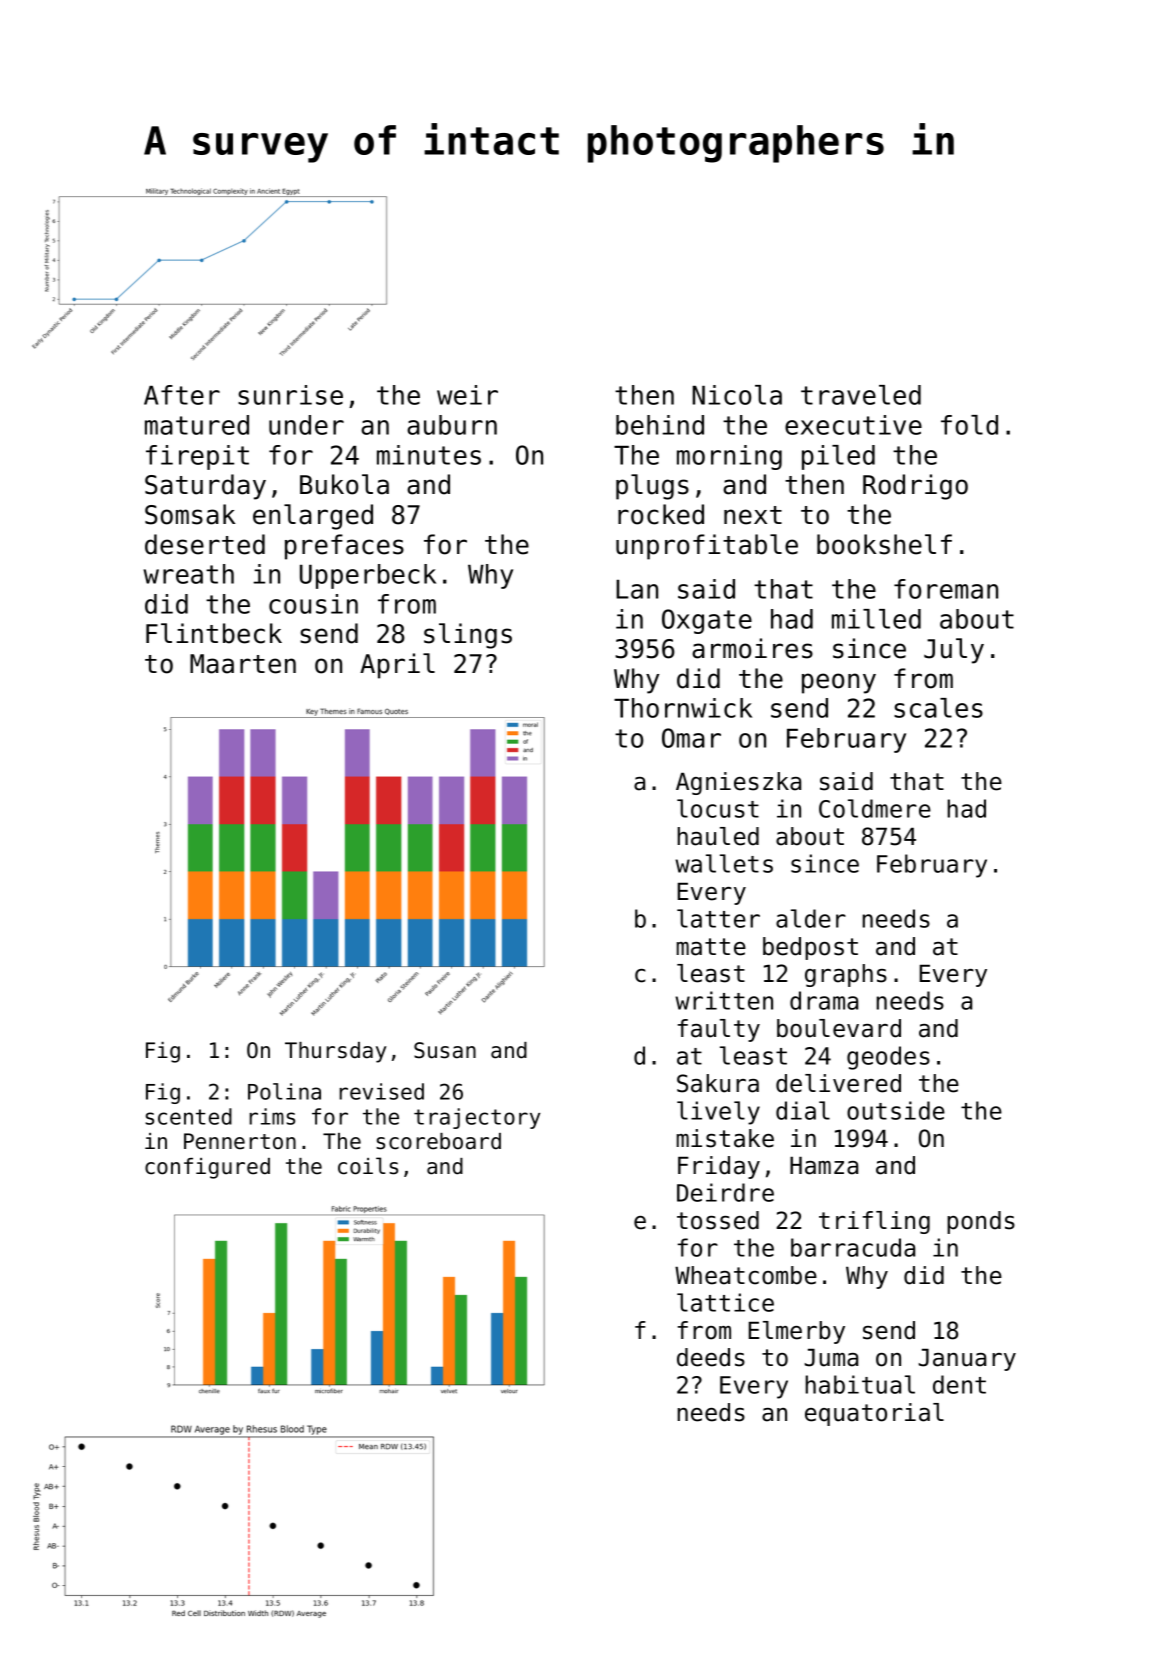 The height and width of the page is (1654, 1165). What do you see at coordinates (711, 1357) in the page?
I see `deeds` at bounding box center [711, 1357].
